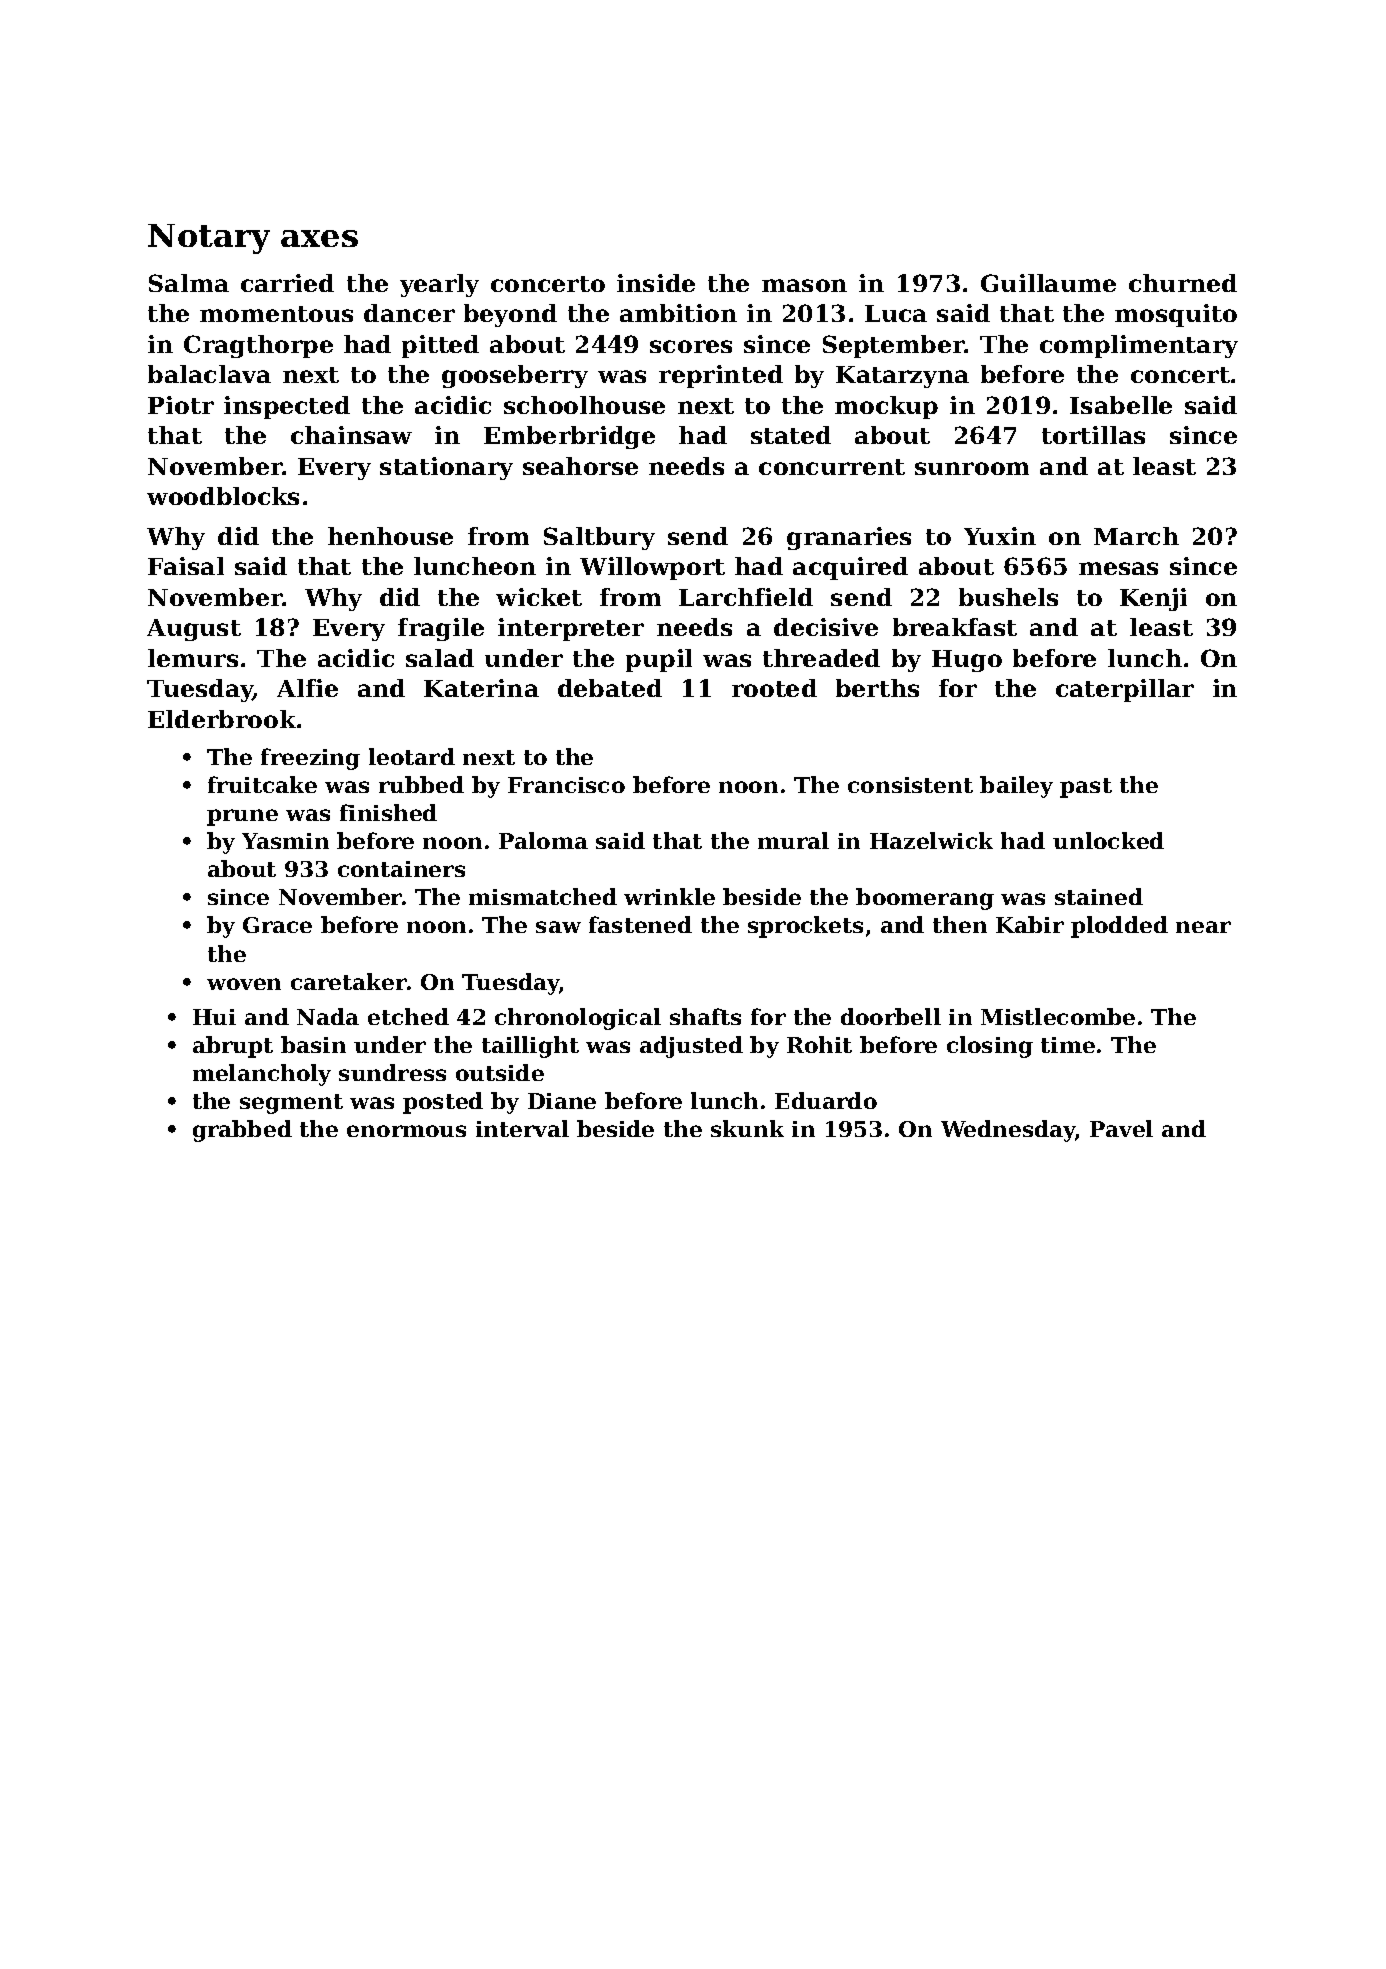 This document has height=1969, width=1386. Describe the element at coordinates (1058, 1016) in the document. I see `Mistlecombe` at that location.
